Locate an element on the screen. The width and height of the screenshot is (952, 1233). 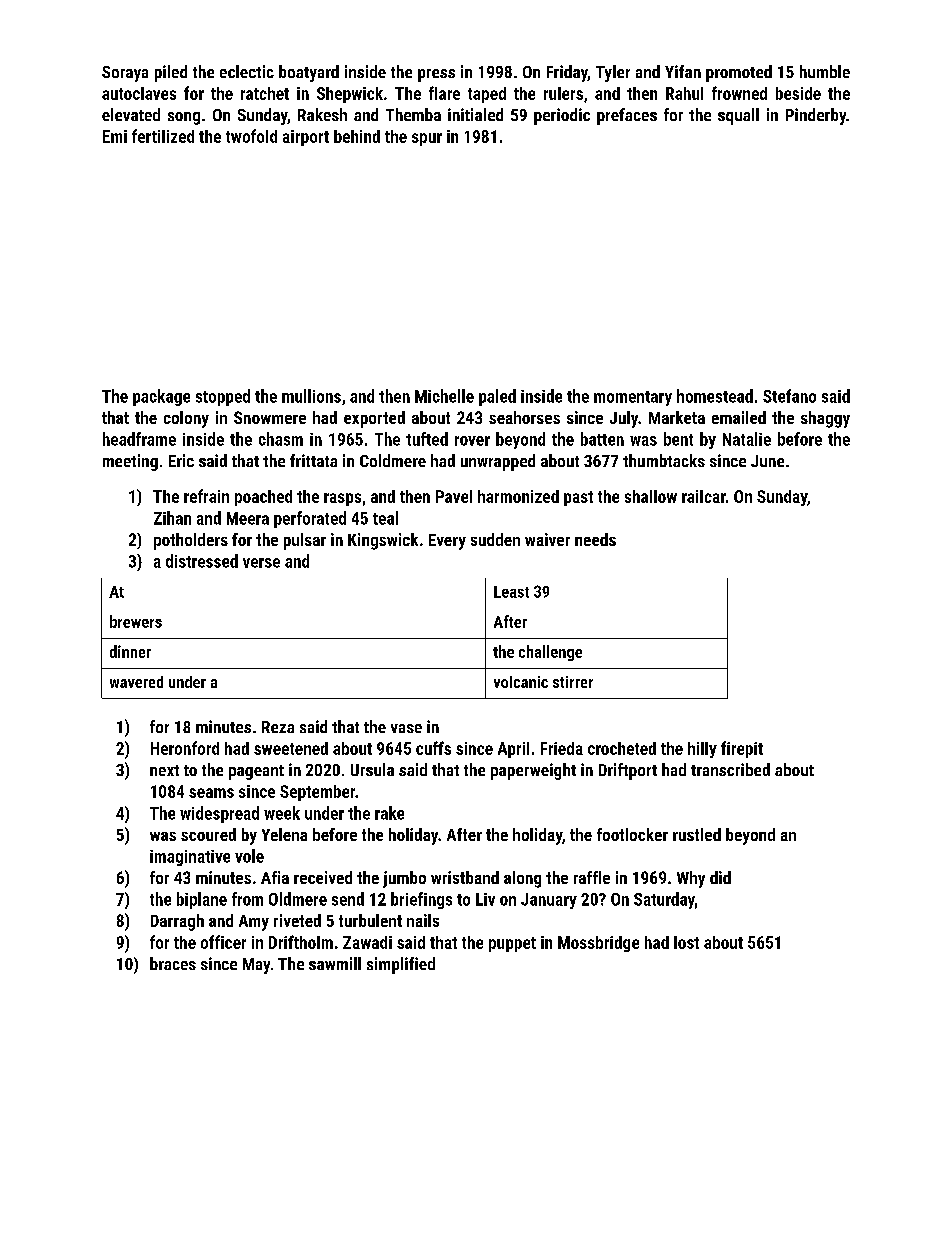
Tyler is located at coordinates (613, 73).
